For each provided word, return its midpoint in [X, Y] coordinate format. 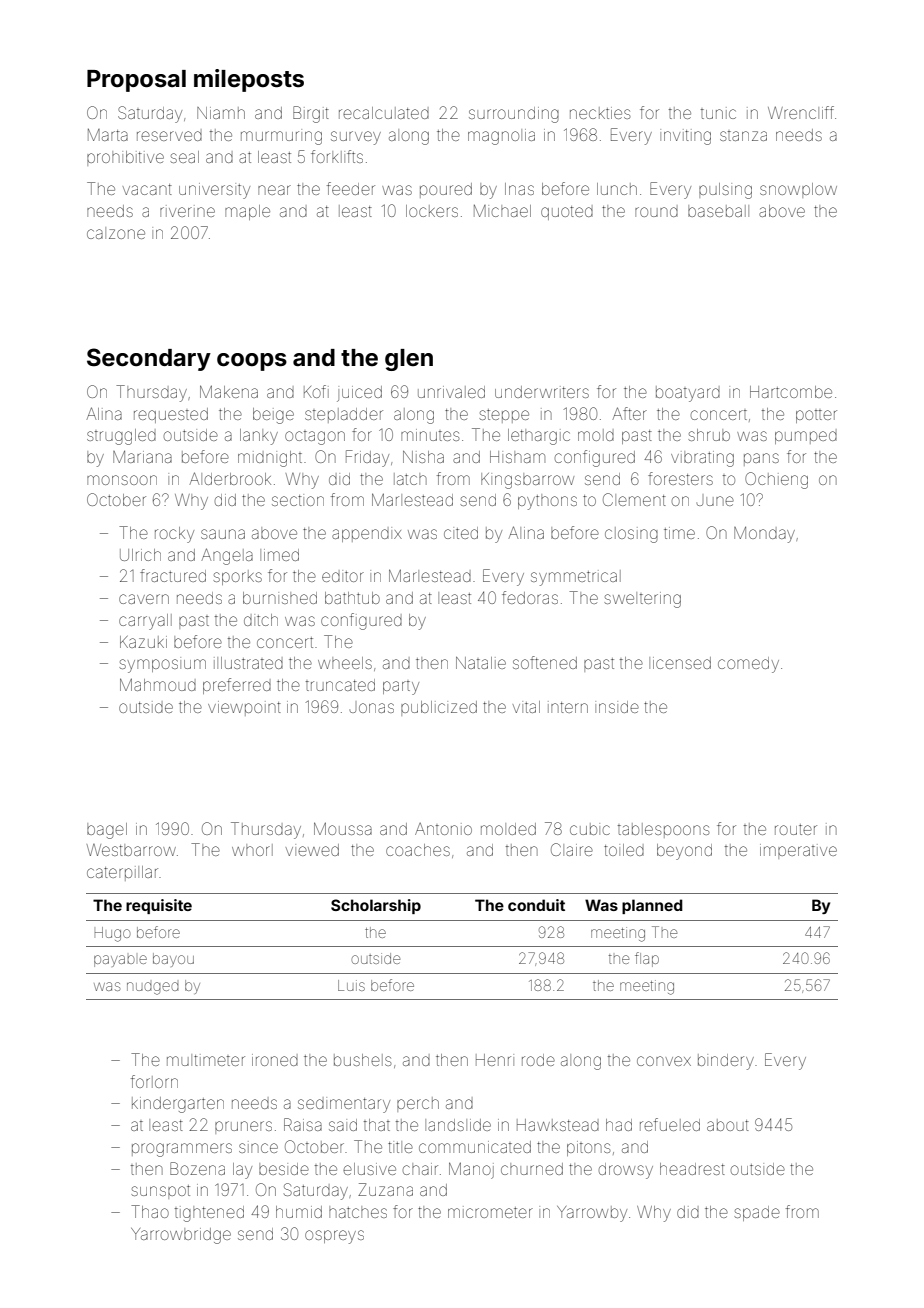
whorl [252, 850]
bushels [362, 1060]
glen [409, 360]
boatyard [688, 394]
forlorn [154, 1081]
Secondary [149, 359]
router [796, 829]
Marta [108, 135]
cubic [590, 829]
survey [356, 138]
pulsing [725, 191]
